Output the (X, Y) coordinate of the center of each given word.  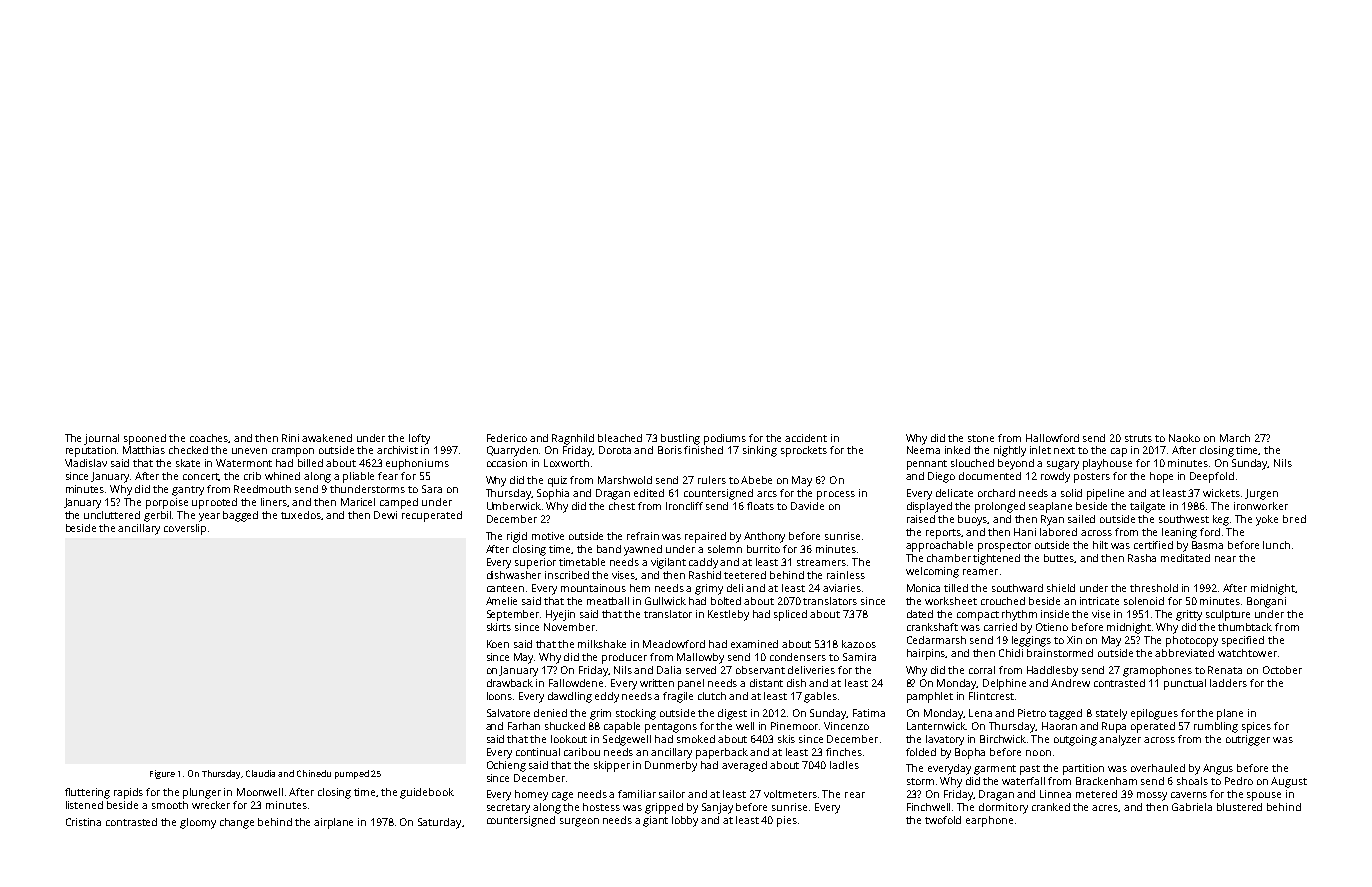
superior (535, 563)
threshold (1154, 588)
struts (1138, 438)
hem (640, 588)
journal (101, 439)
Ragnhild (573, 439)
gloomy (198, 823)
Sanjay (717, 808)
